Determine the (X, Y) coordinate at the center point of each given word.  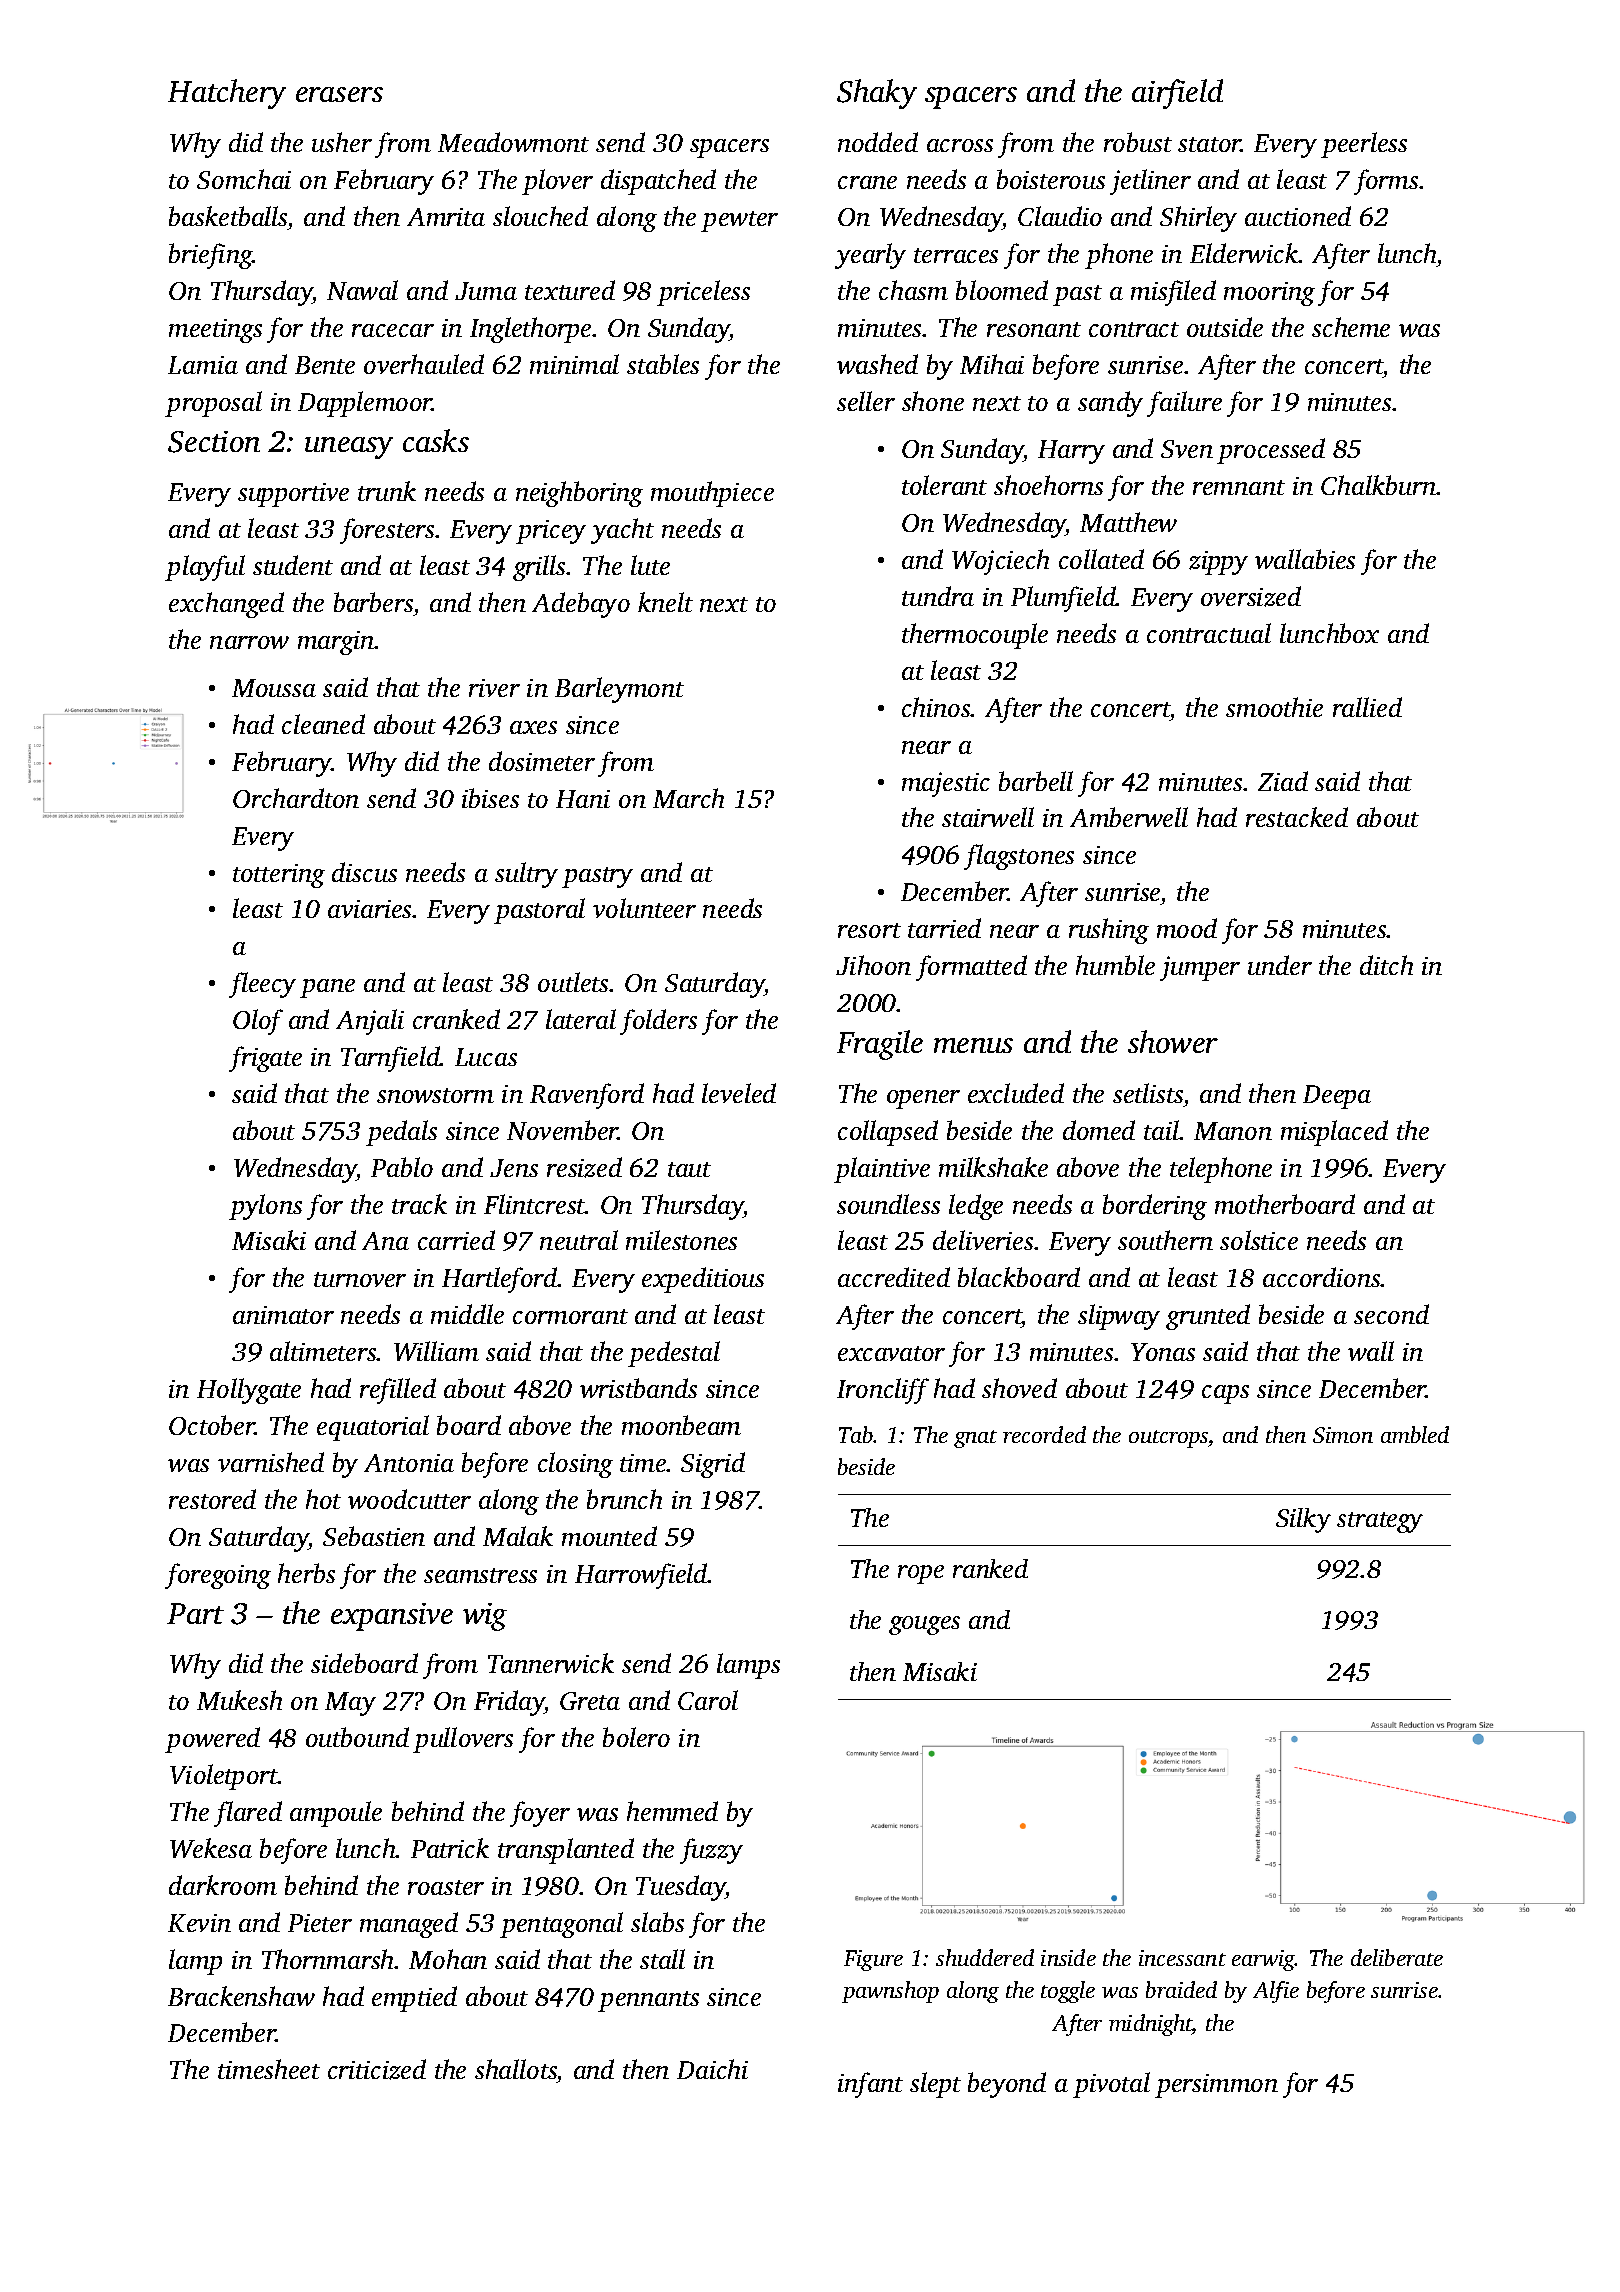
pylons (265, 1207)
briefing (211, 256)
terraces (956, 255)
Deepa (1337, 1097)
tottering (279, 876)
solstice (1259, 1240)
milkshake (993, 1167)
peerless (1364, 145)
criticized (377, 2069)
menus (973, 1045)
